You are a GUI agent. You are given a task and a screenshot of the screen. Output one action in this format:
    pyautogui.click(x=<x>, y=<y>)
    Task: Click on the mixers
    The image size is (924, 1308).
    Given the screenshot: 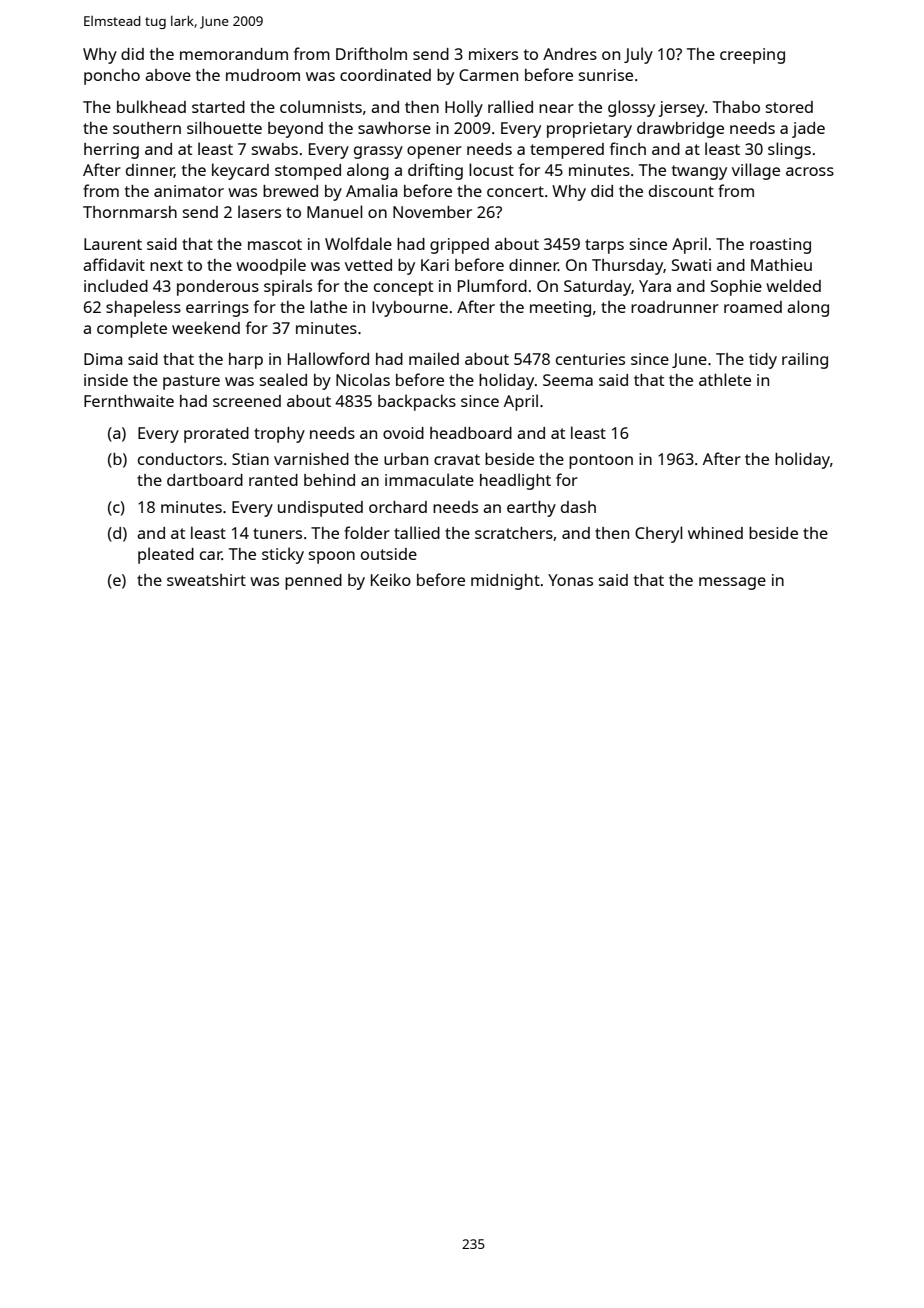 What is the action you would take?
    pyautogui.click(x=493, y=54)
